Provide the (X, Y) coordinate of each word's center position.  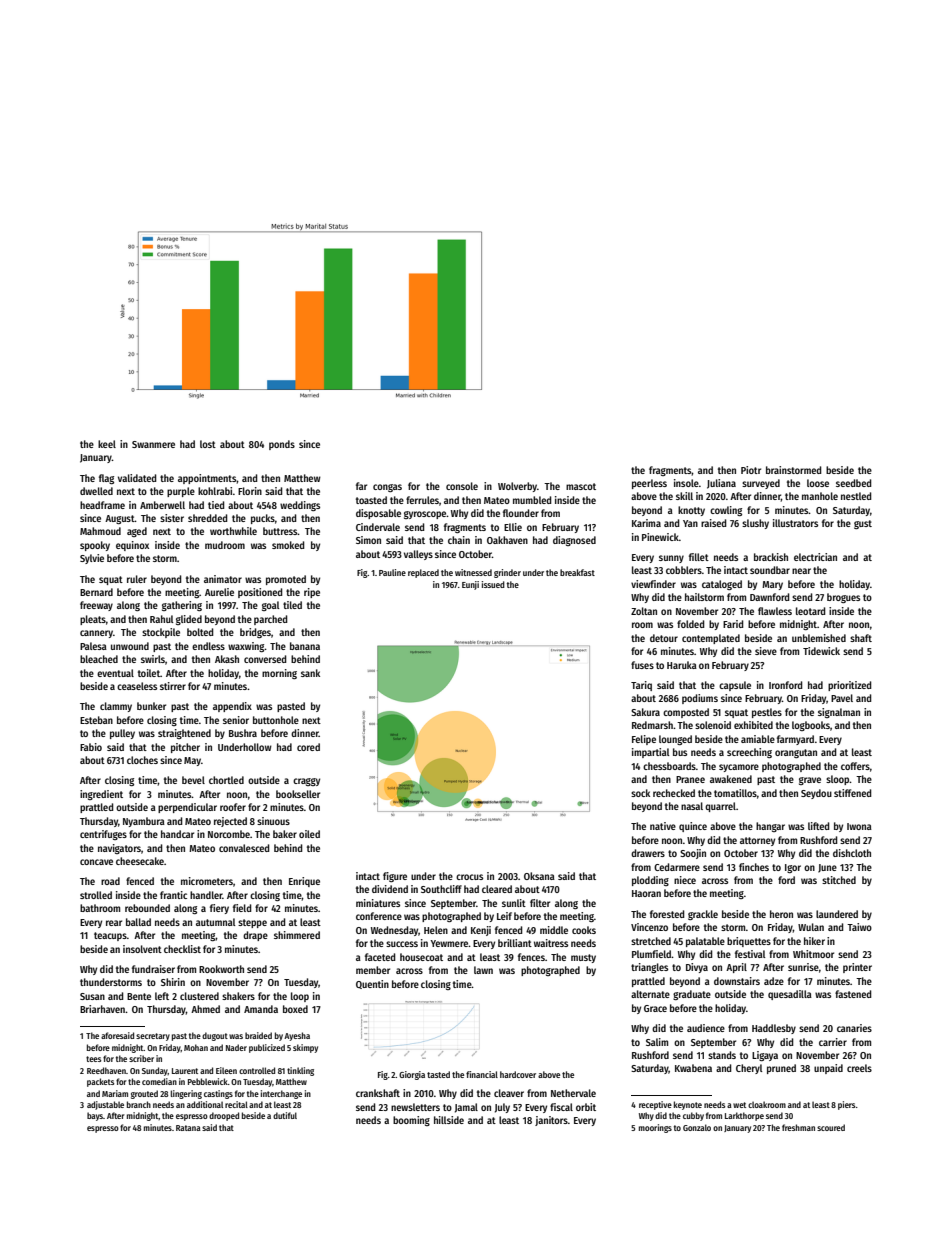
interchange (281, 1094)
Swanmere (153, 444)
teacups (110, 936)
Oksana (539, 876)
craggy (306, 782)
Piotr (751, 470)
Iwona (859, 826)
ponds (282, 445)
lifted (818, 826)
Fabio (91, 747)
